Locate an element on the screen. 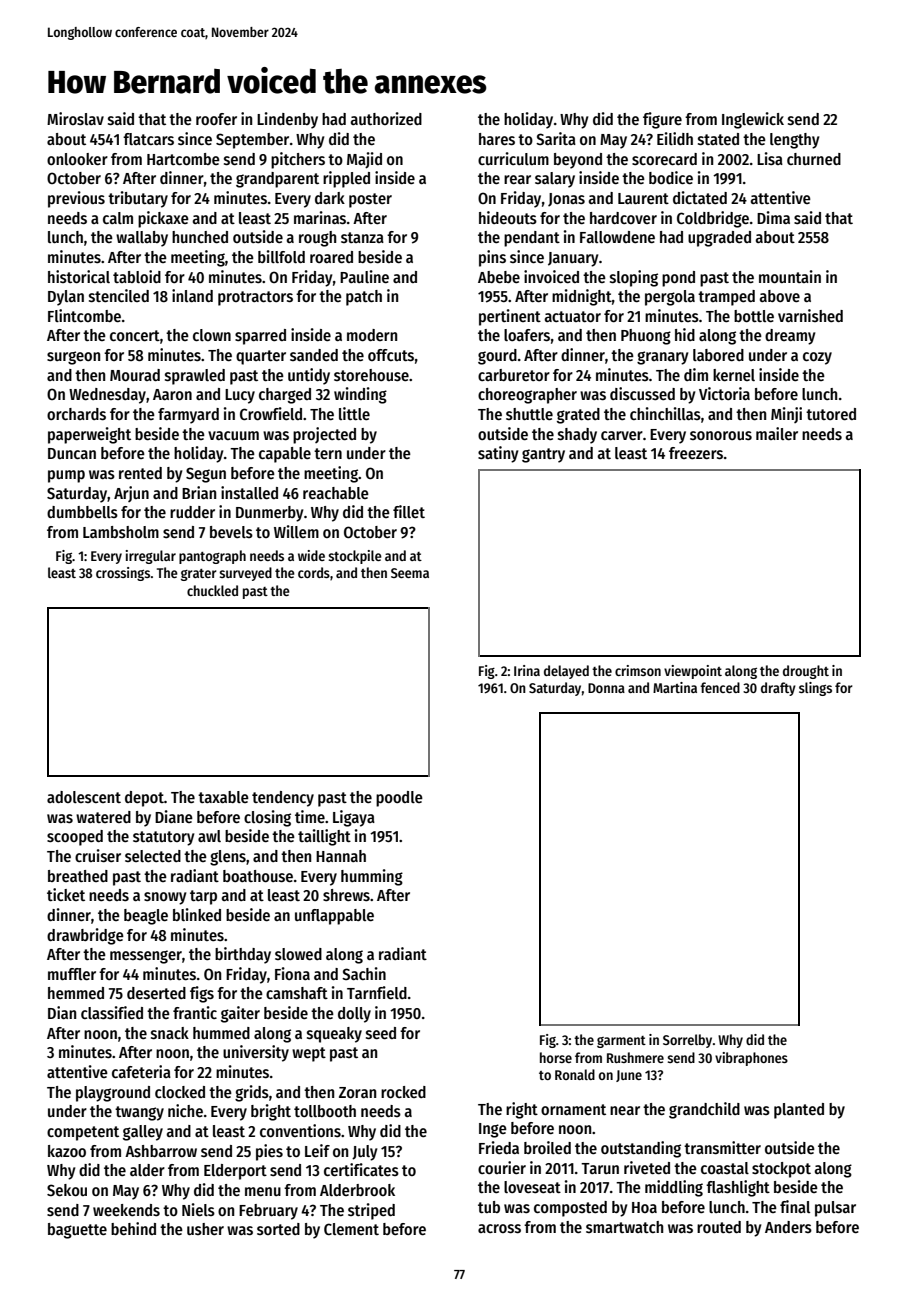  Mourad is located at coordinates (135, 375).
